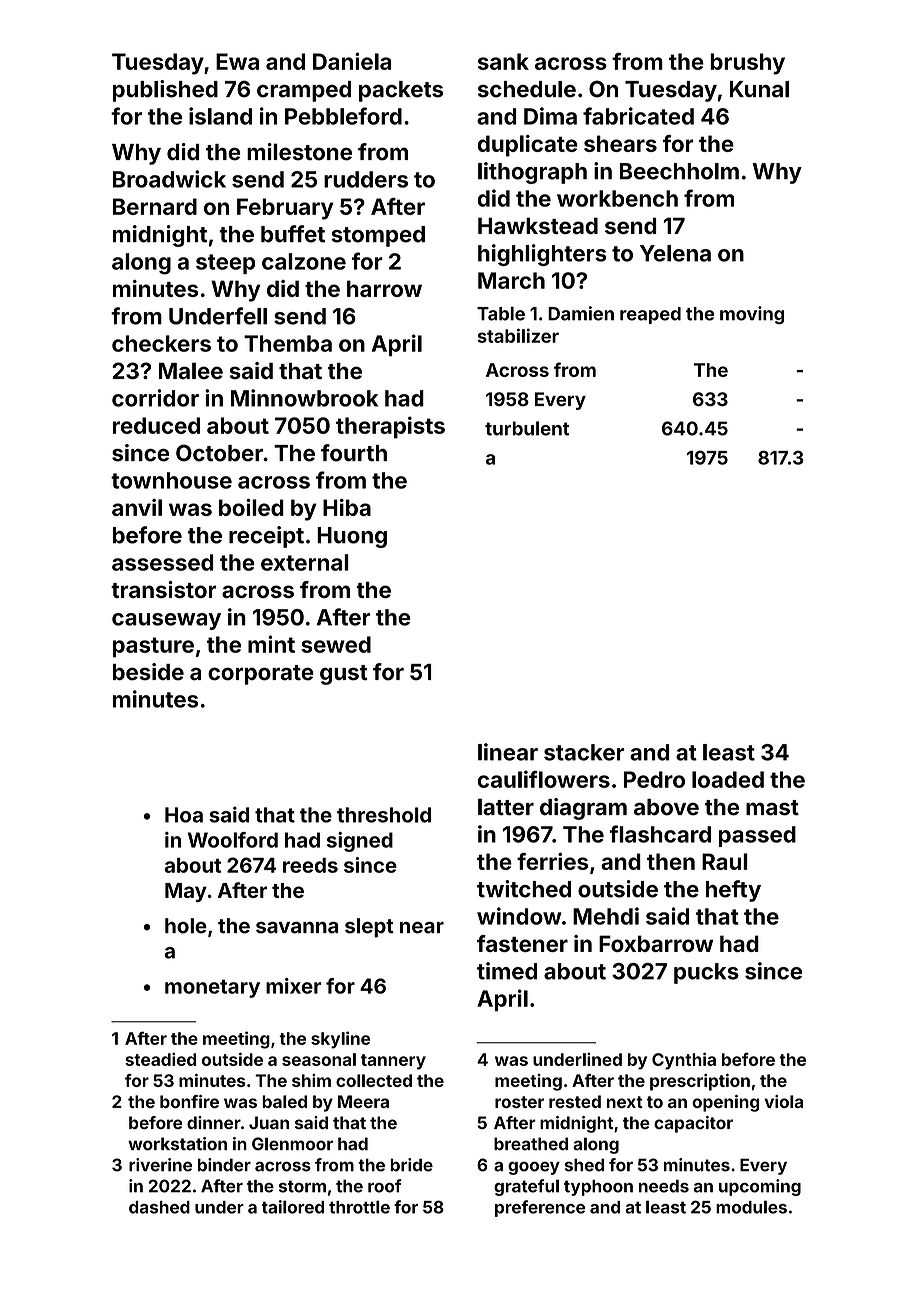 Image resolution: width=924 pixels, height=1314 pixels. Describe the element at coordinates (169, 179) in the screenshot. I see `Broadwick` at that location.
